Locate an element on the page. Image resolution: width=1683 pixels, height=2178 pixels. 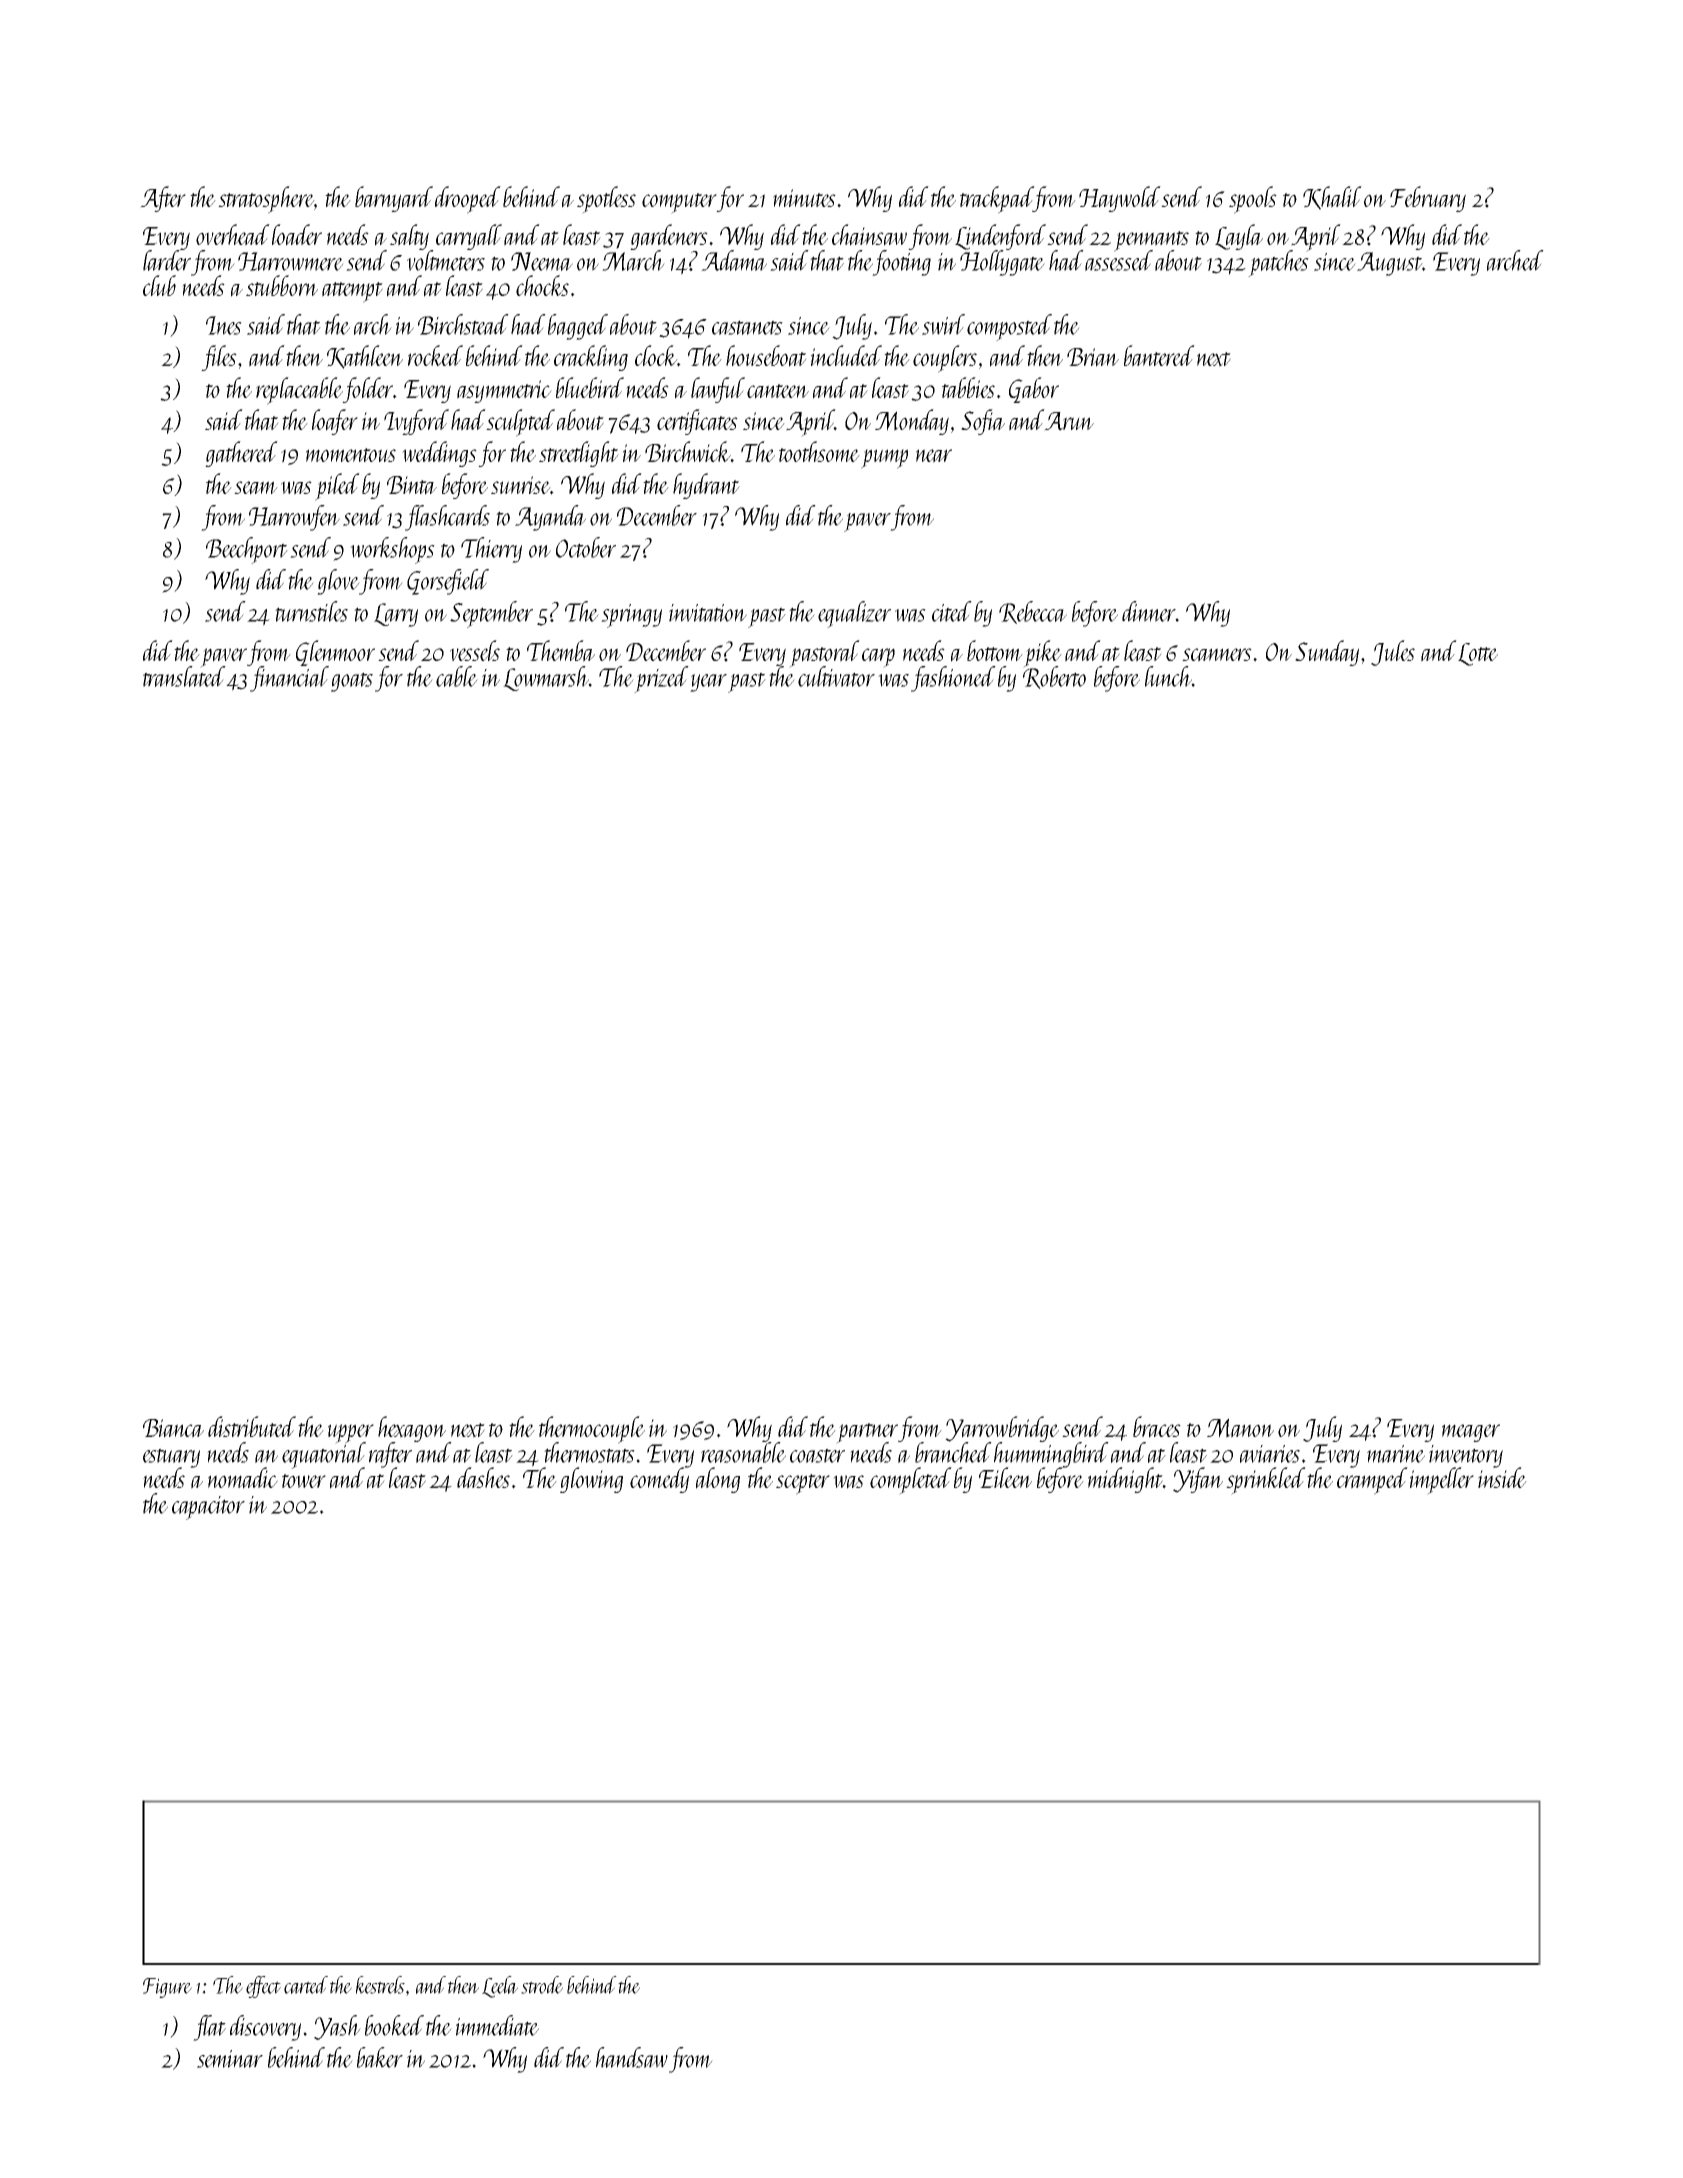
August is located at coordinates (1389, 264).
